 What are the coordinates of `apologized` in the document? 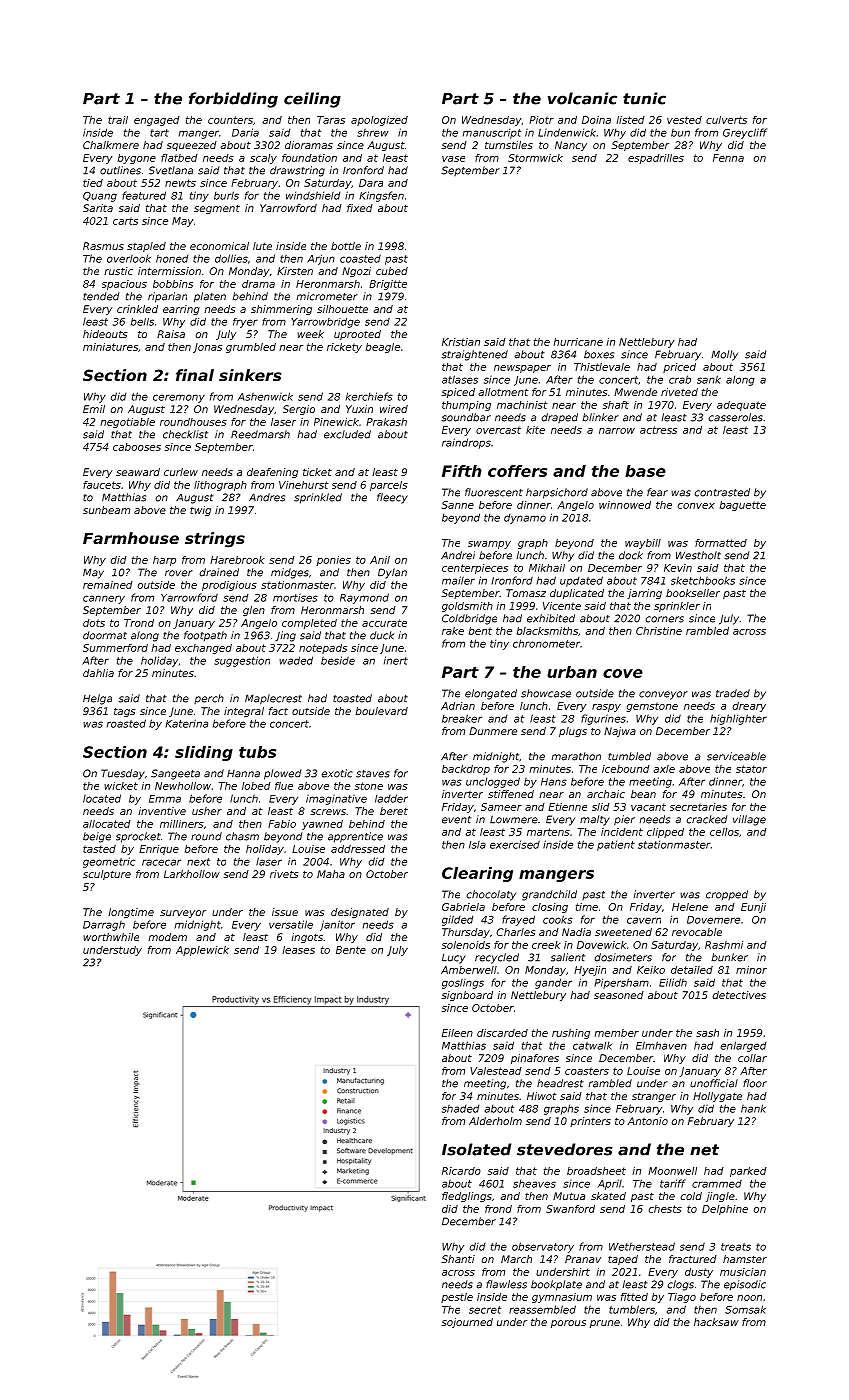 It's located at (379, 121).
